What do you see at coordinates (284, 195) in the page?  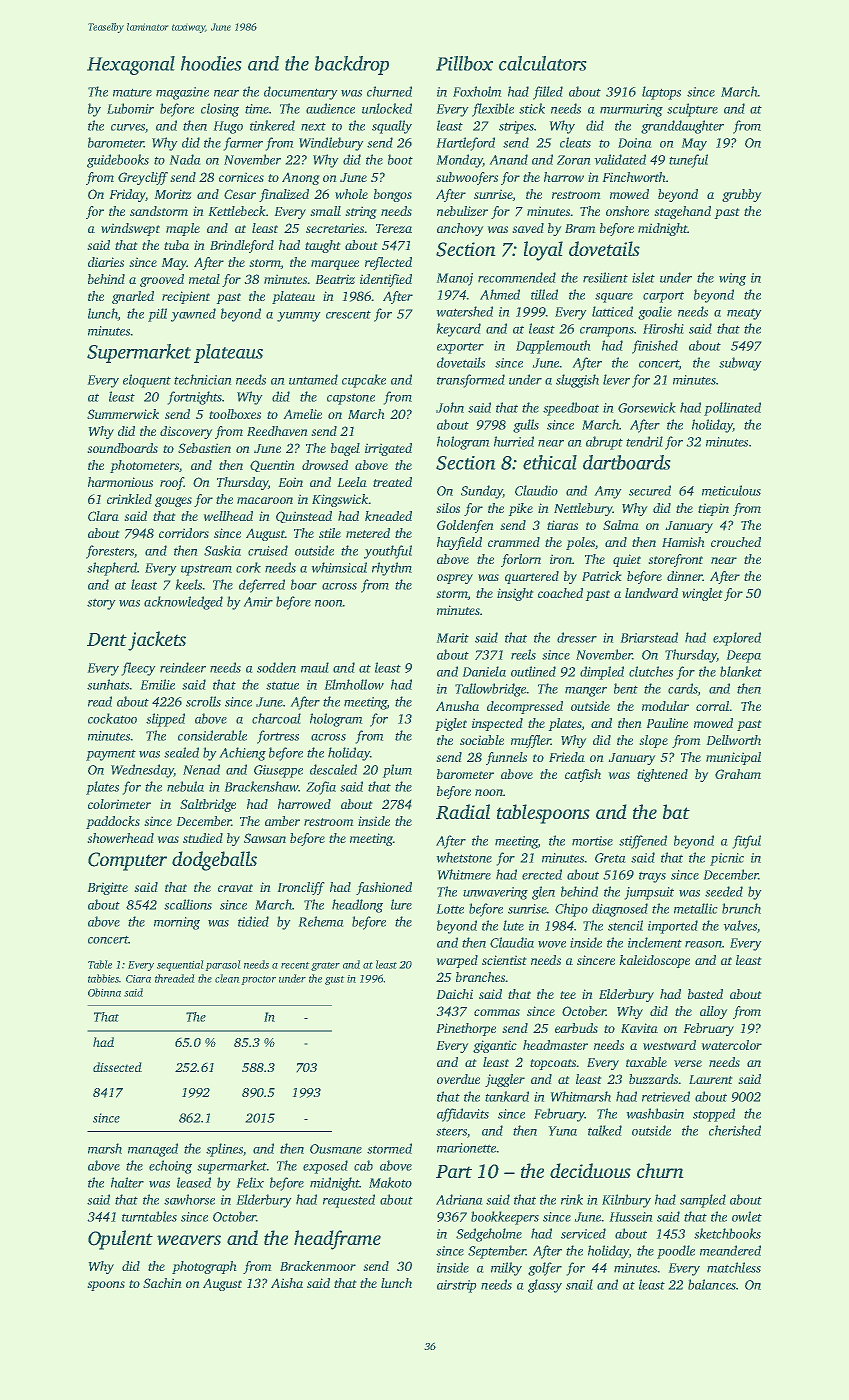 I see `finalized` at bounding box center [284, 195].
